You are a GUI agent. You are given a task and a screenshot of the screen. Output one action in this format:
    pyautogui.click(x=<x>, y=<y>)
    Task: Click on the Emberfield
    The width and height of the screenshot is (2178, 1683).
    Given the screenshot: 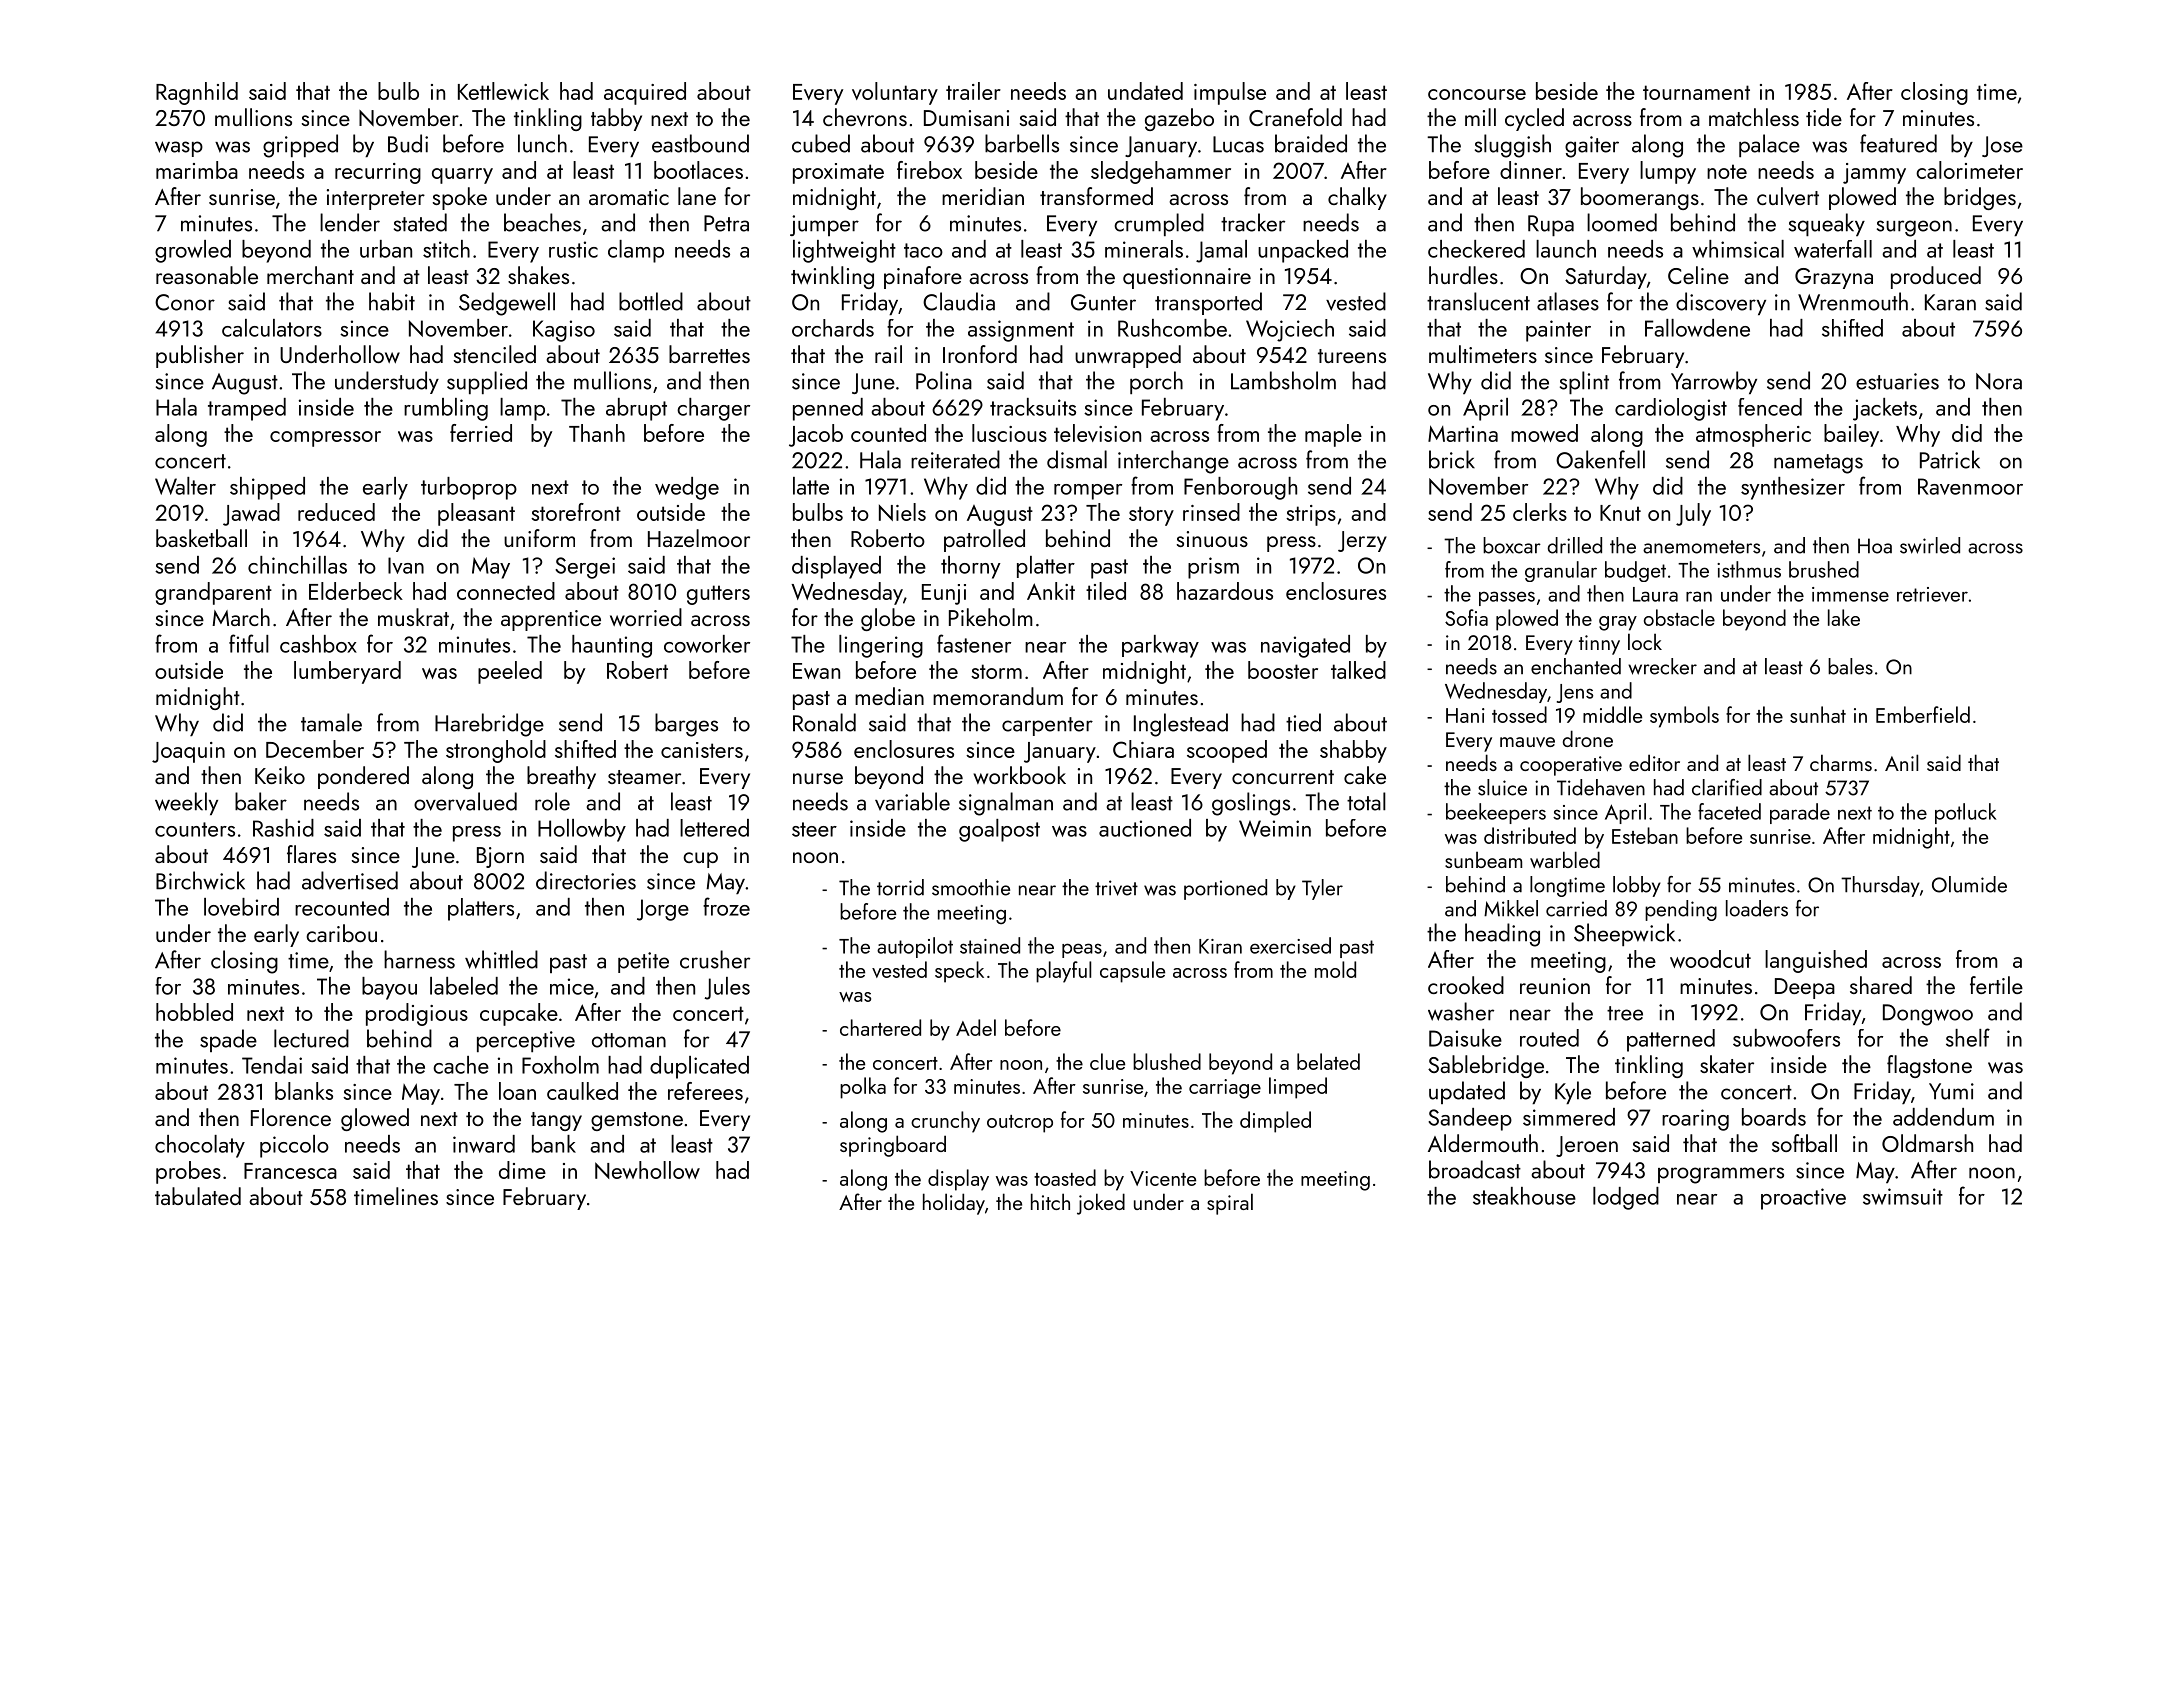 What is the action you would take?
    pyautogui.click(x=1923, y=714)
